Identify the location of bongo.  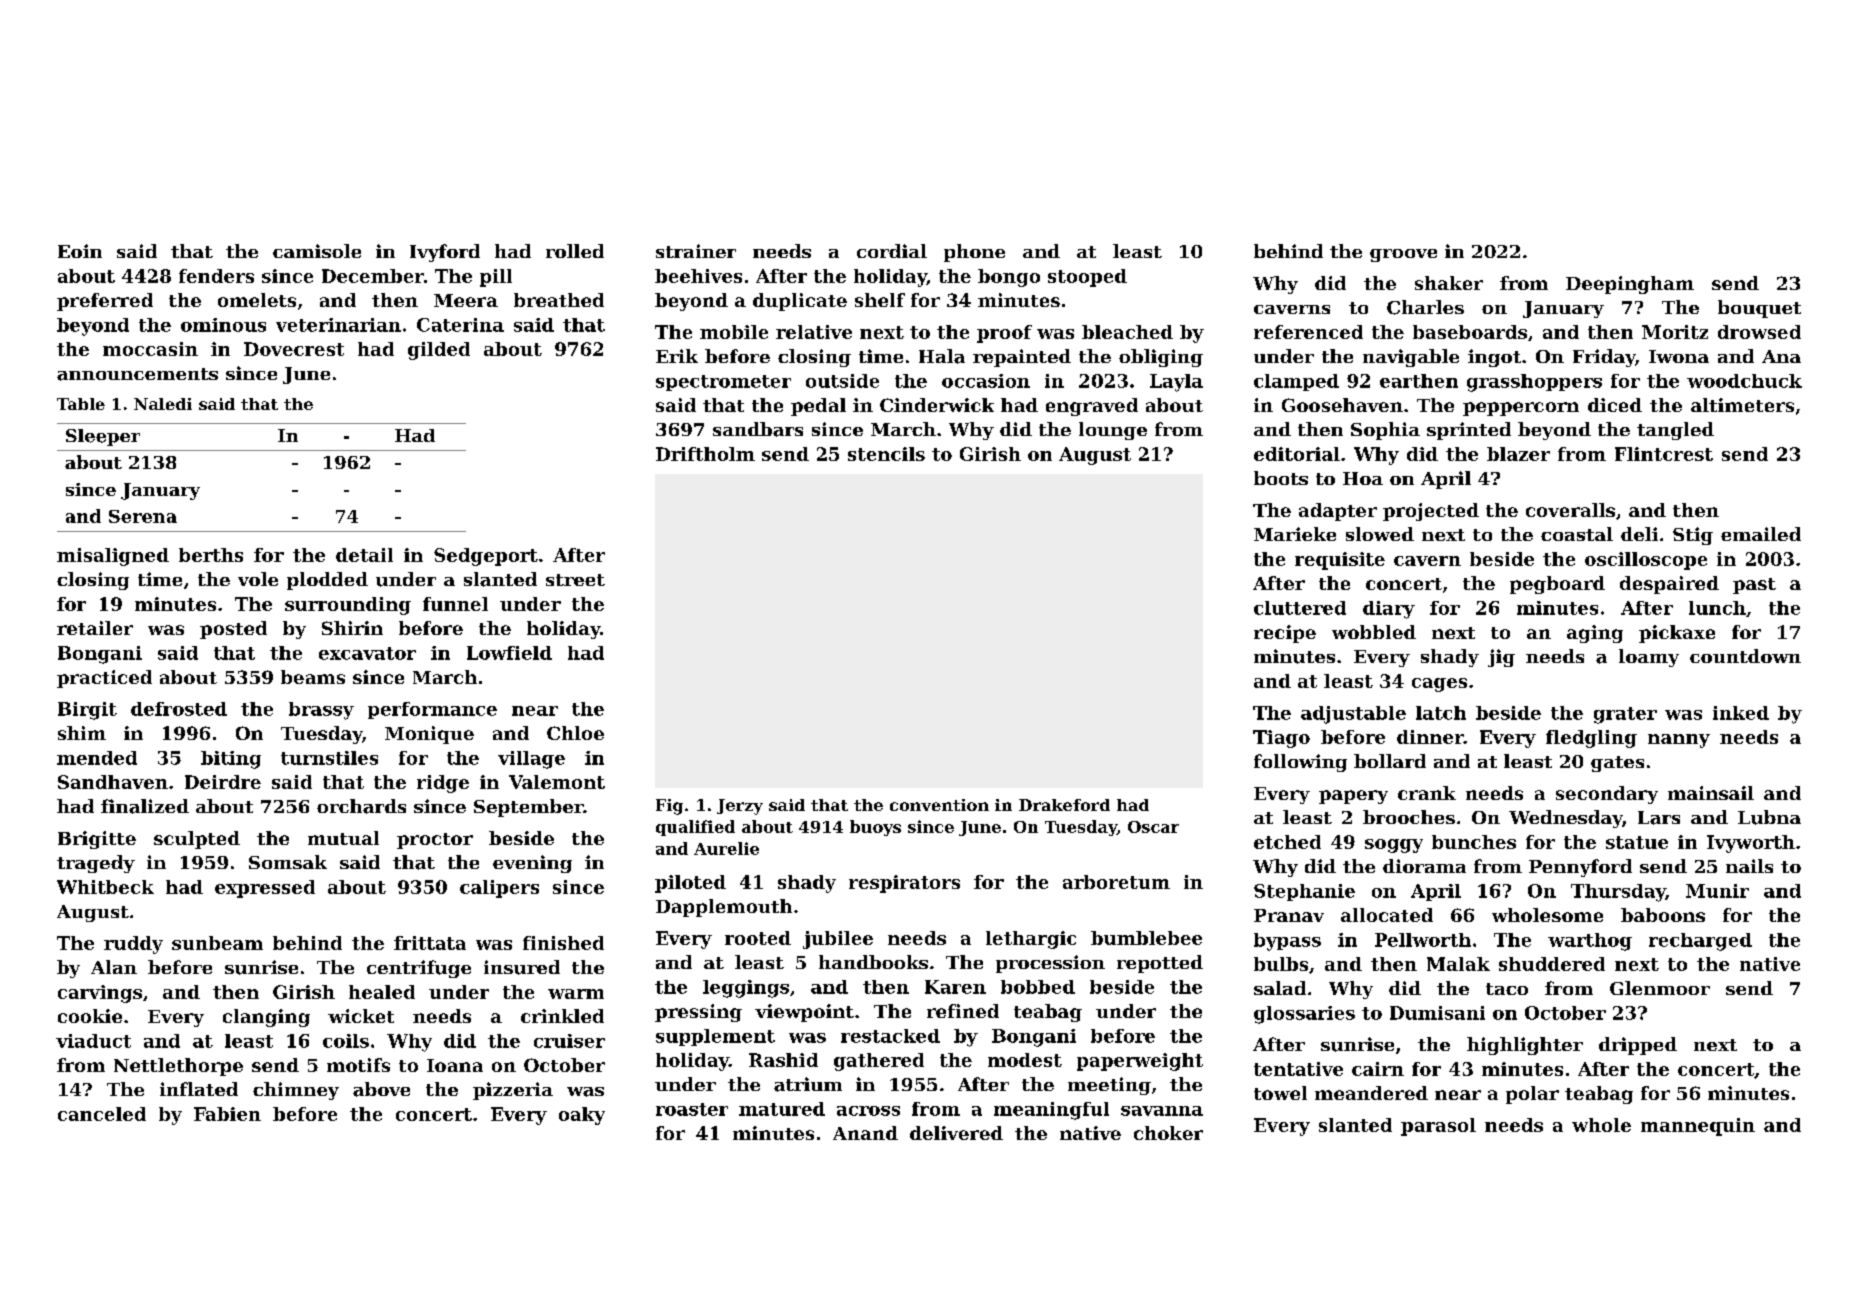
(1009, 278).
